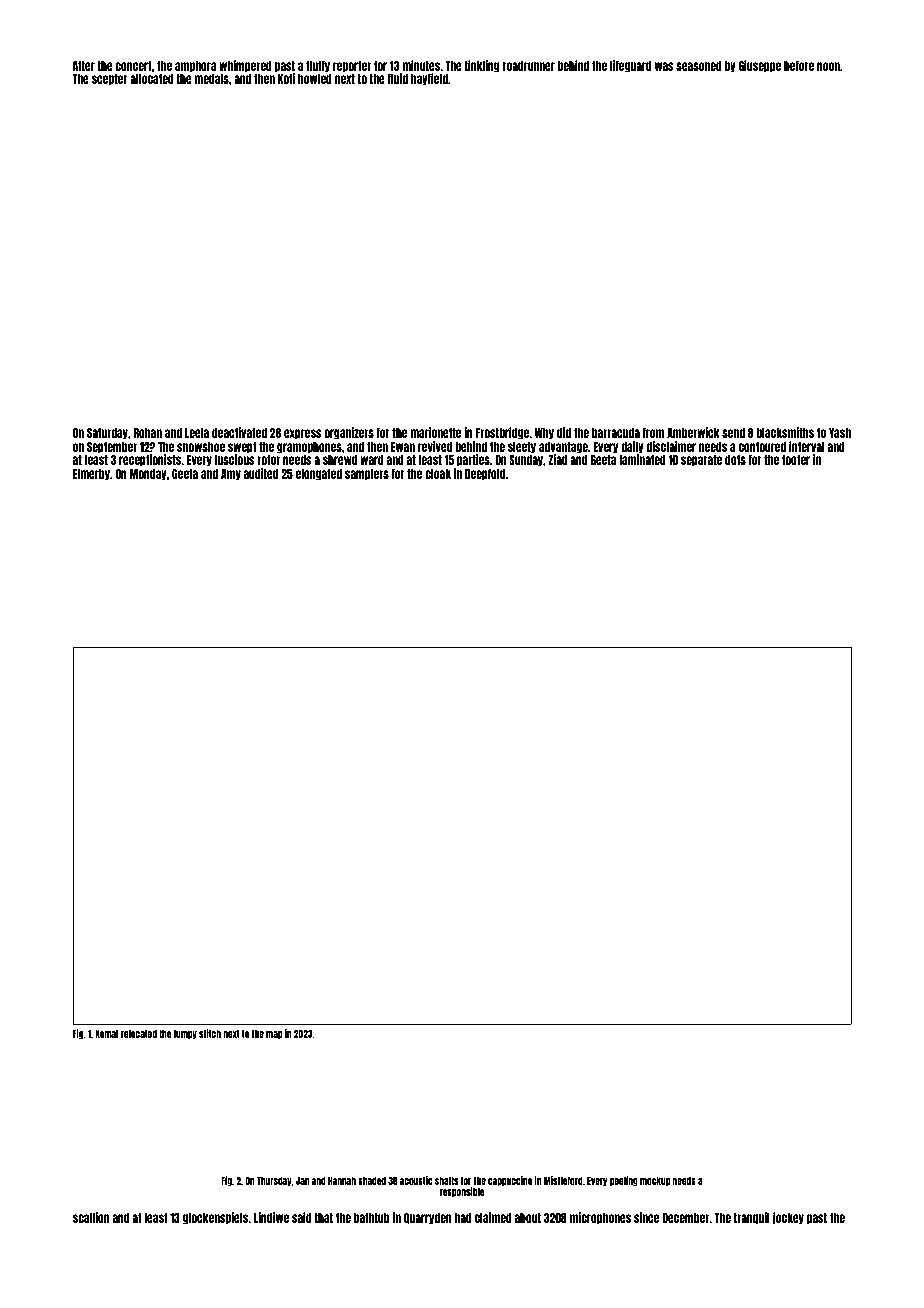 The width and height of the image is (924, 1308). What do you see at coordinates (528, 1218) in the image?
I see `about` at bounding box center [528, 1218].
